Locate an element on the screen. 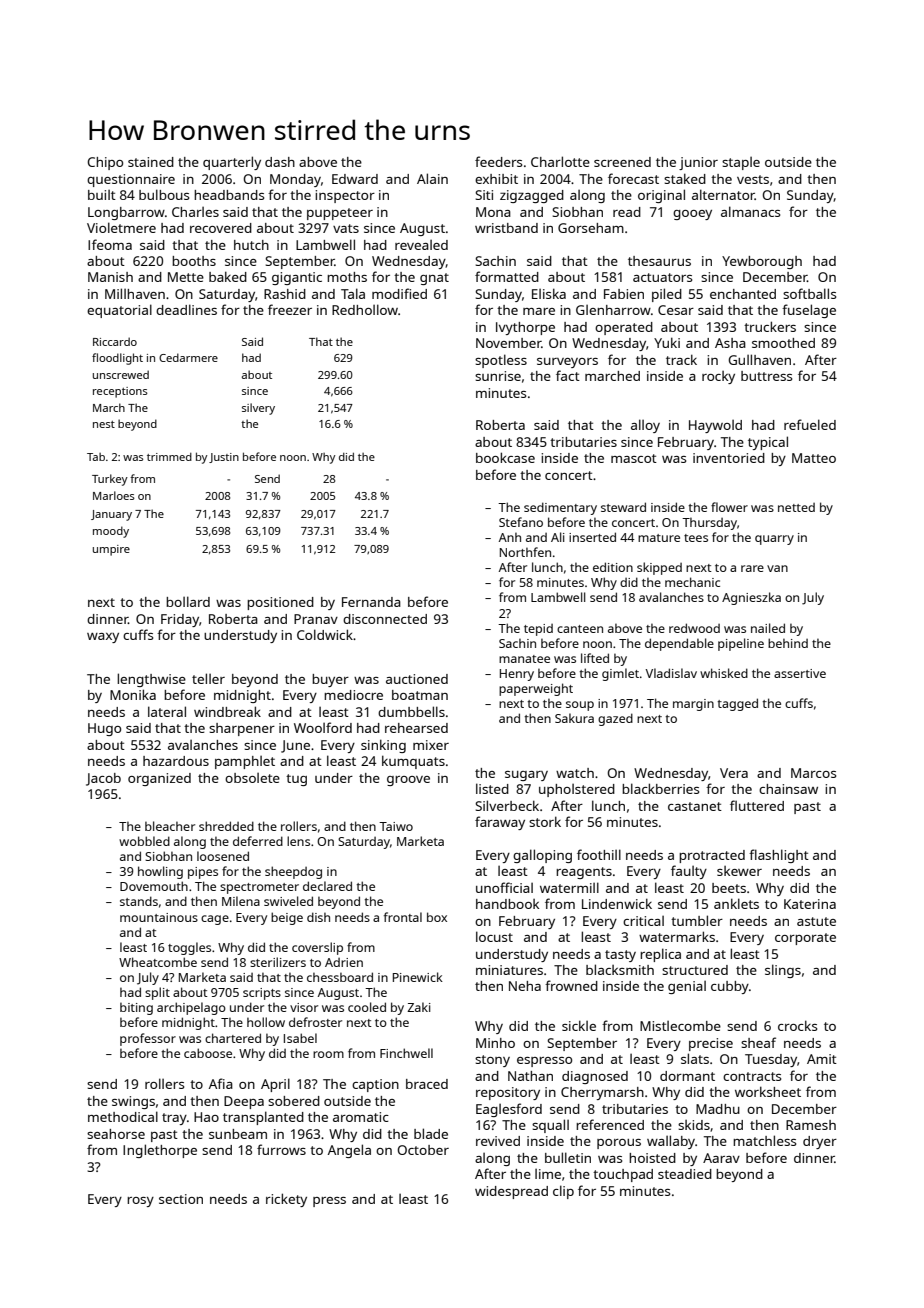 The image size is (924, 1308). Tab is located at coordinates (96, 457).
